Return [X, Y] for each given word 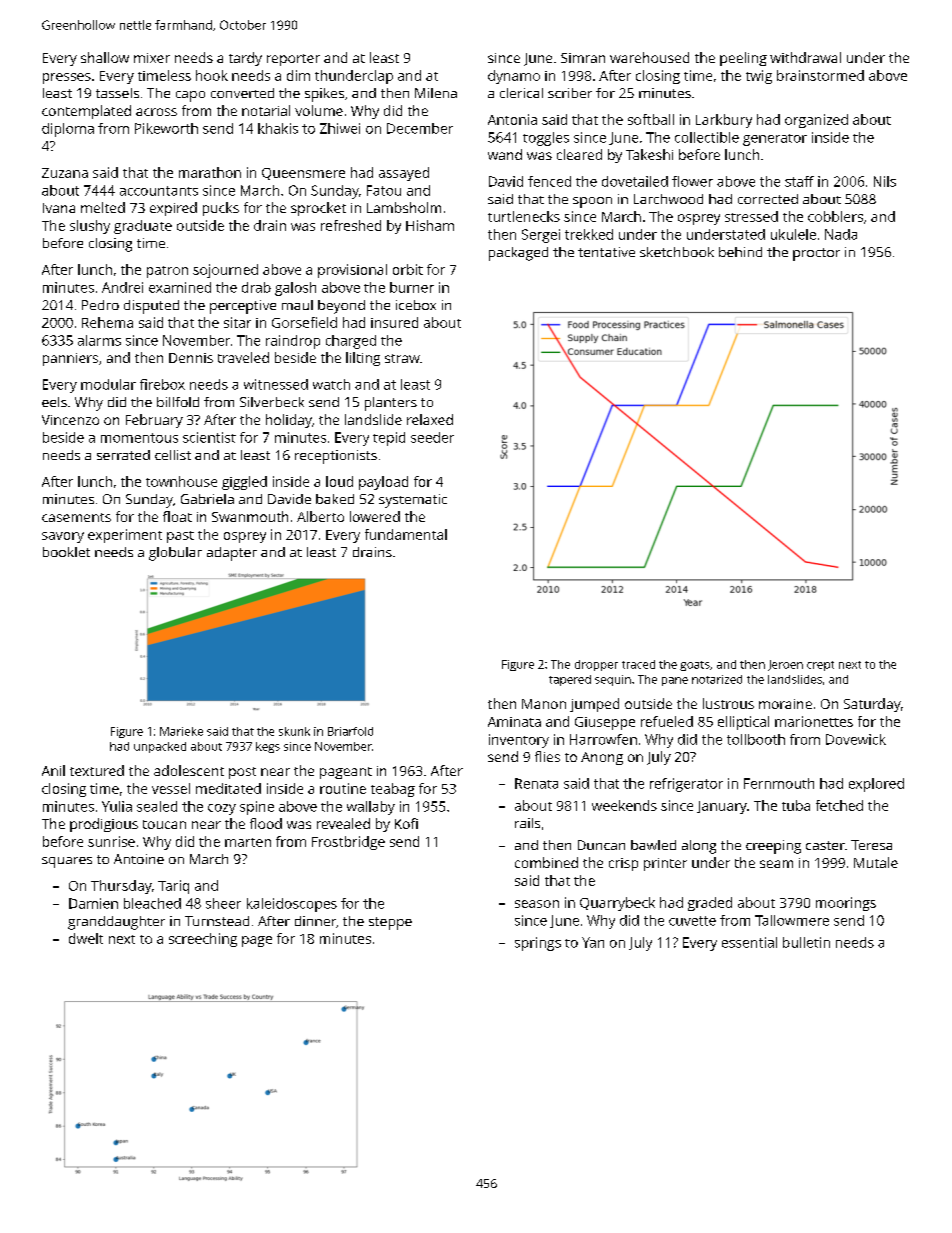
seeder [432, 437]
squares [67, 862]
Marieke [181, 731]
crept [820, 666]
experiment [125, 536]
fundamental [406, 534]
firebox [162, 384]
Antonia [512, 119]
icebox [416, 305]
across [156, 112]
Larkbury [724, 121]
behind [740, 252]
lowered [375, 516]
